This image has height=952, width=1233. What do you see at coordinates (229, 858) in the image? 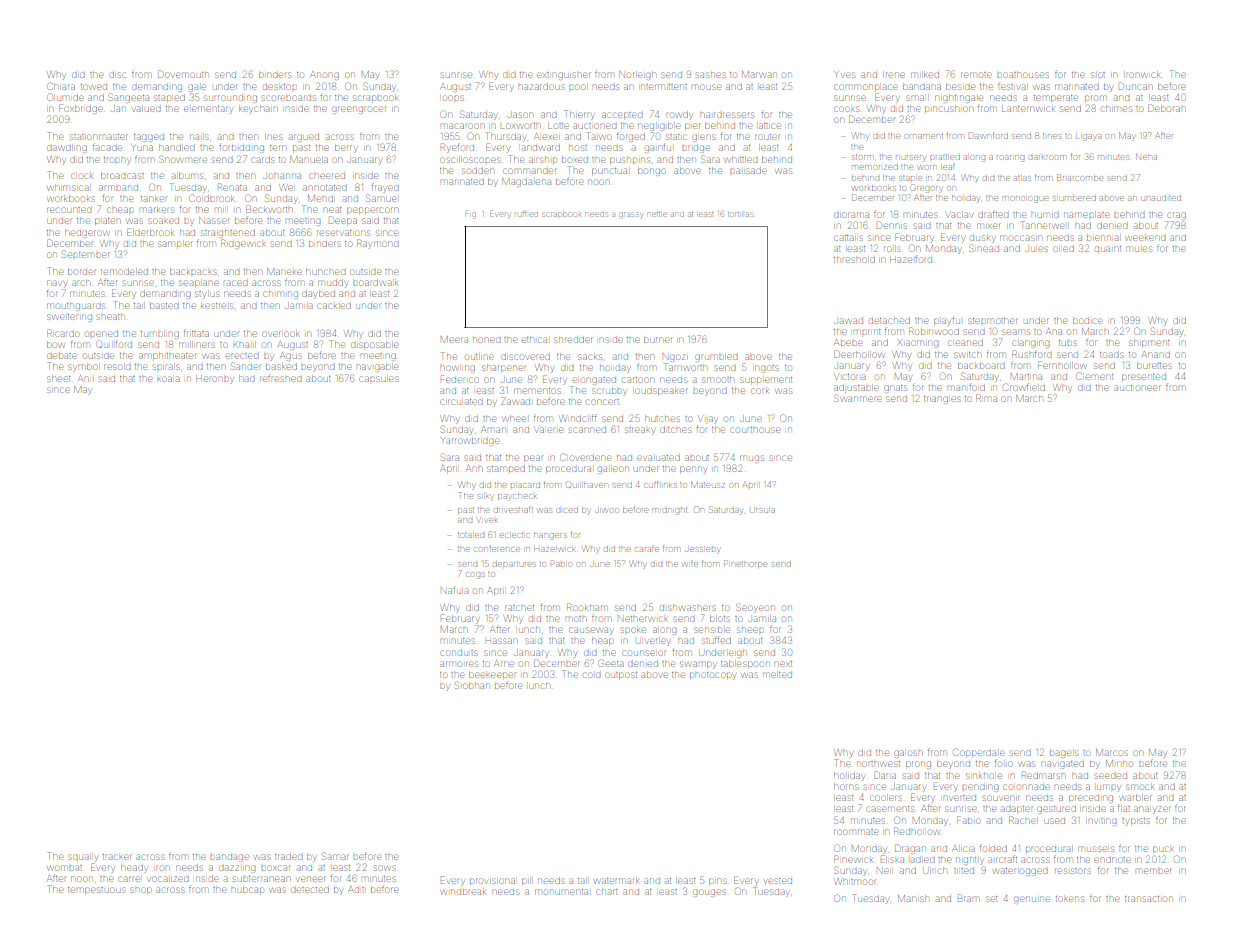
I see `bandage` at bounding box center [229, 858].
